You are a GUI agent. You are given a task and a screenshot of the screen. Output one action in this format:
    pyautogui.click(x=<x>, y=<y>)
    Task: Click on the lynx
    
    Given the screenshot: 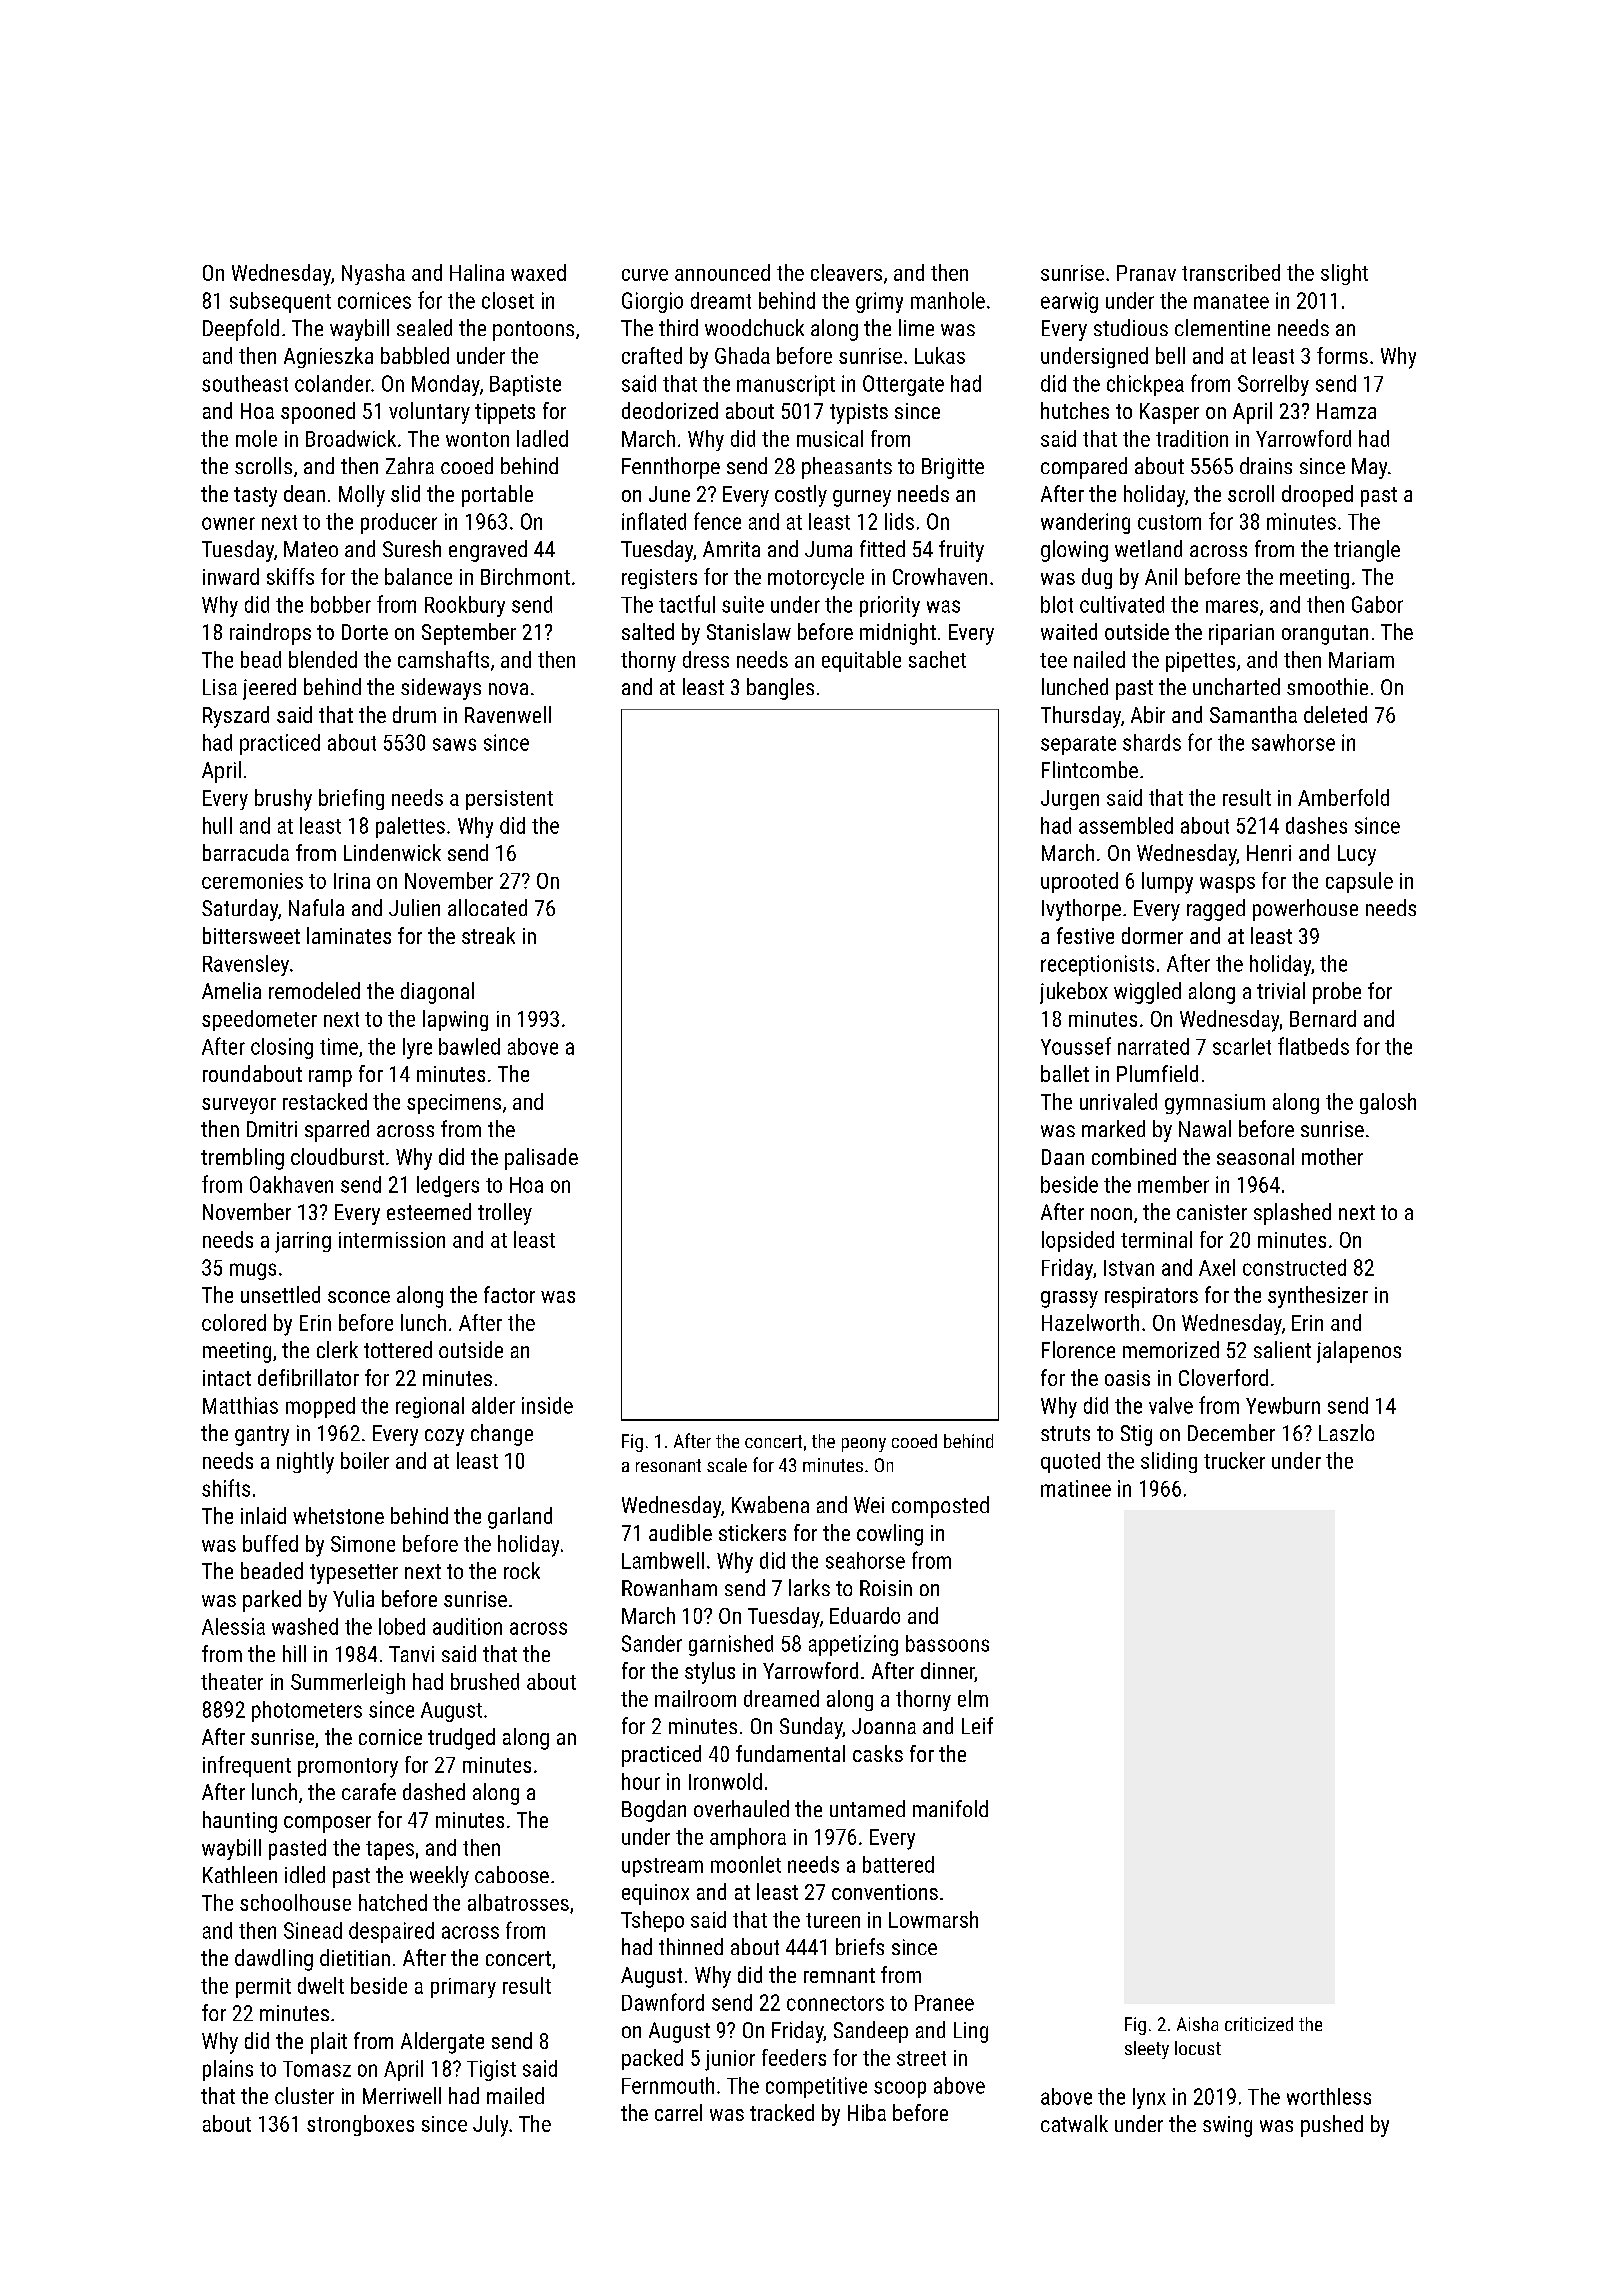 What is the action you would take?
    pyautogui.click(x=1149, y=2098)
